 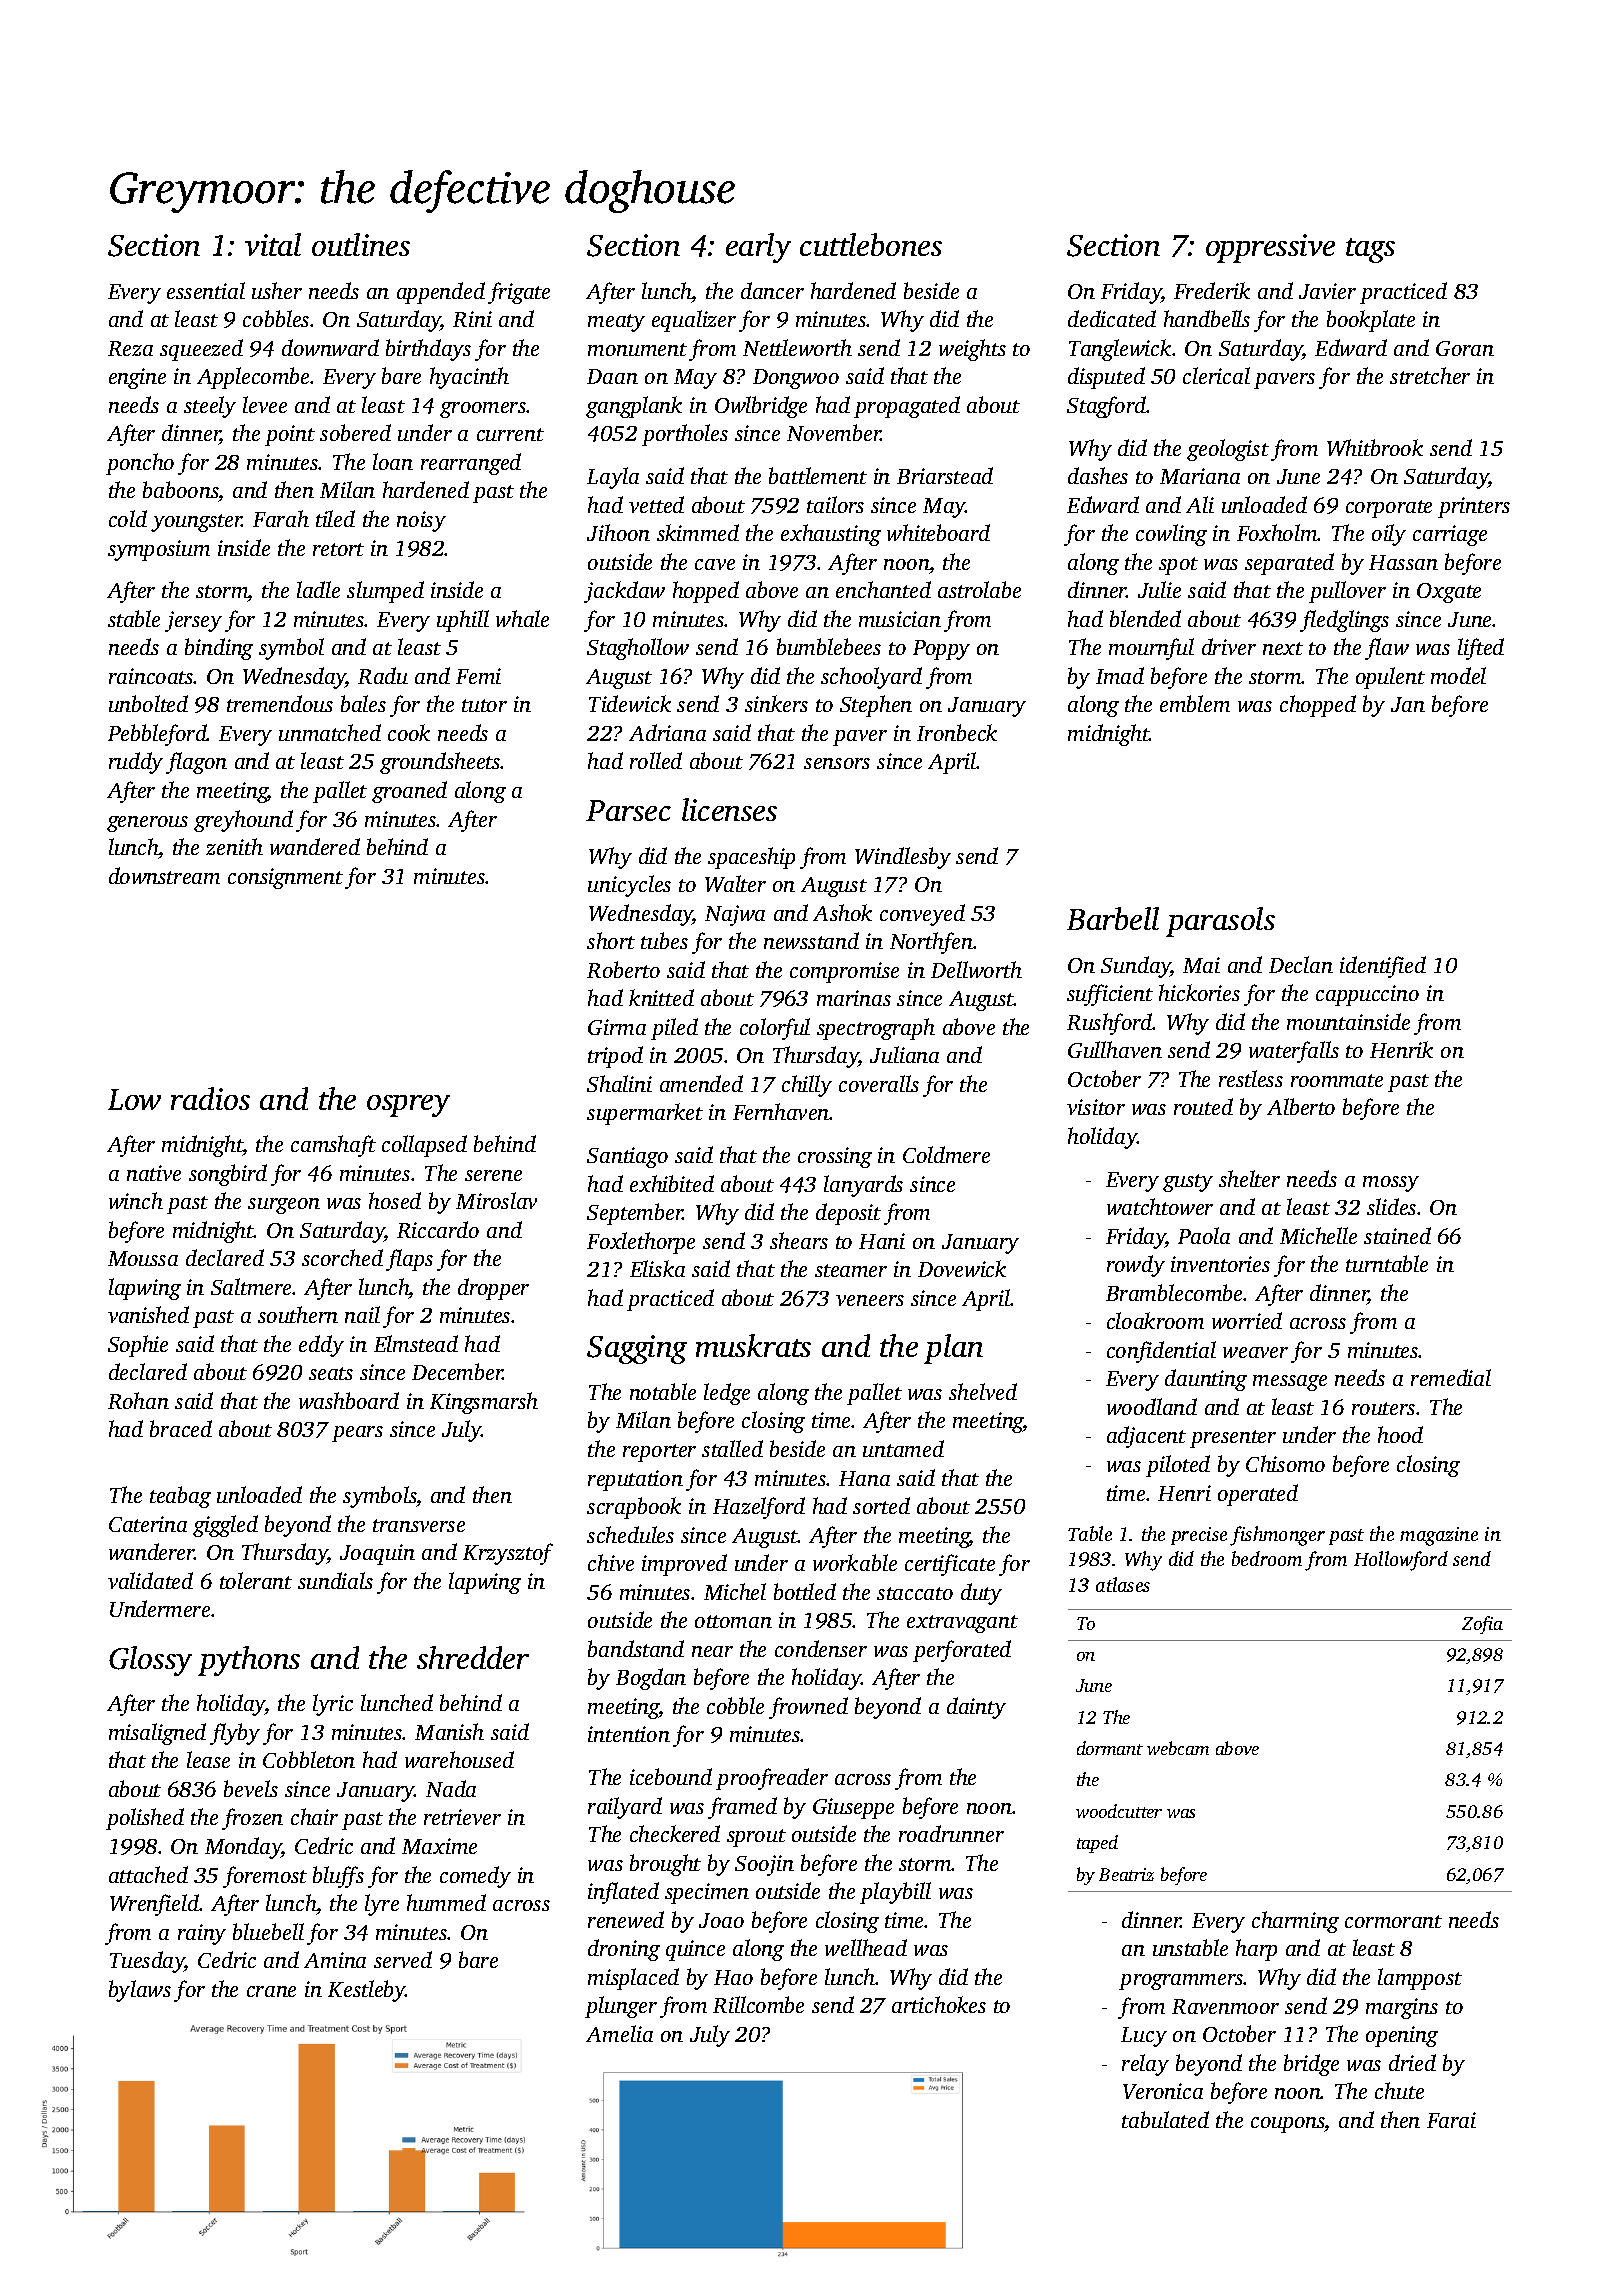 I want to click on shears, so click(x=799, y=1240).
